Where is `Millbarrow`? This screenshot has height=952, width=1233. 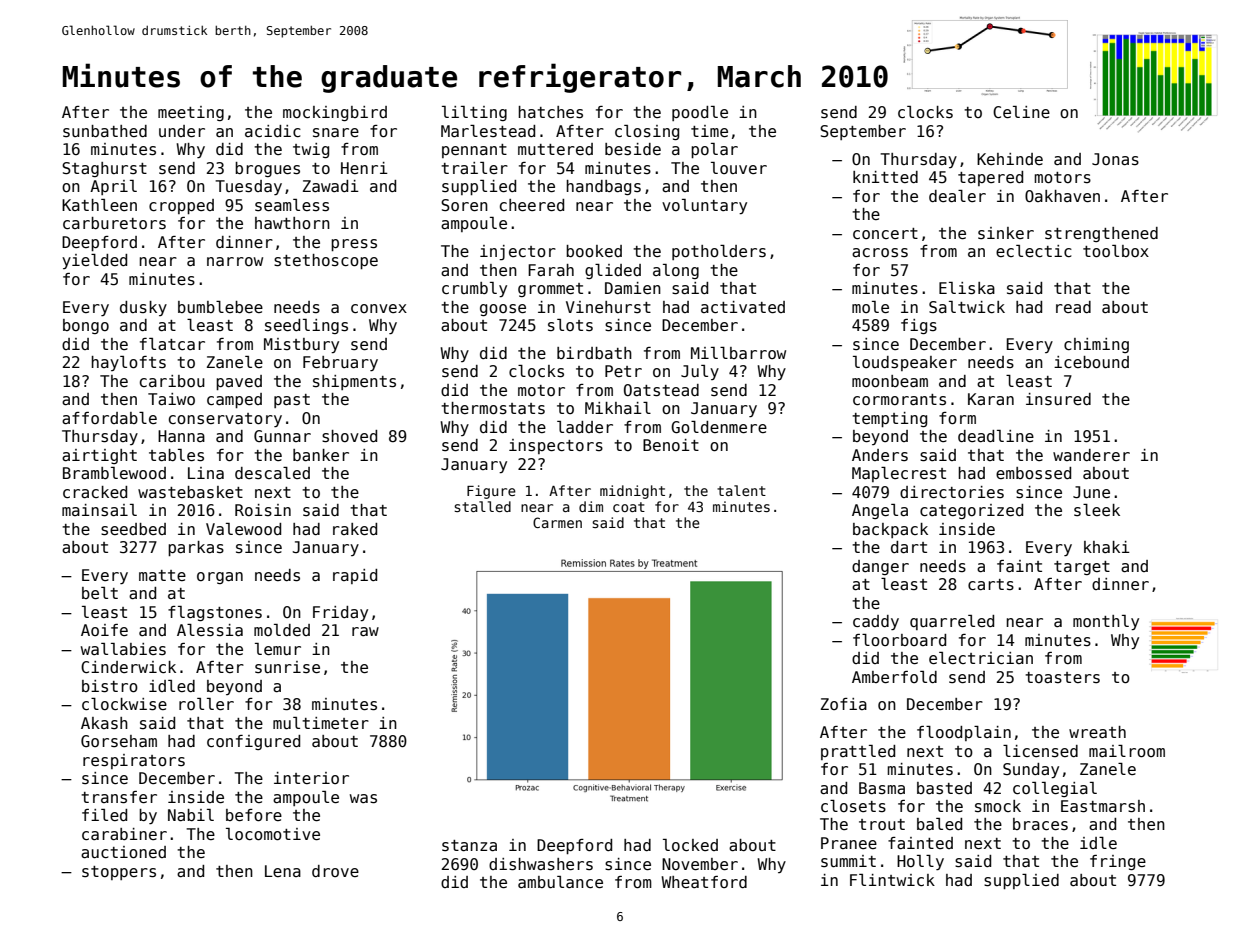 Millbarrow is located at coordinates (738, 353).
